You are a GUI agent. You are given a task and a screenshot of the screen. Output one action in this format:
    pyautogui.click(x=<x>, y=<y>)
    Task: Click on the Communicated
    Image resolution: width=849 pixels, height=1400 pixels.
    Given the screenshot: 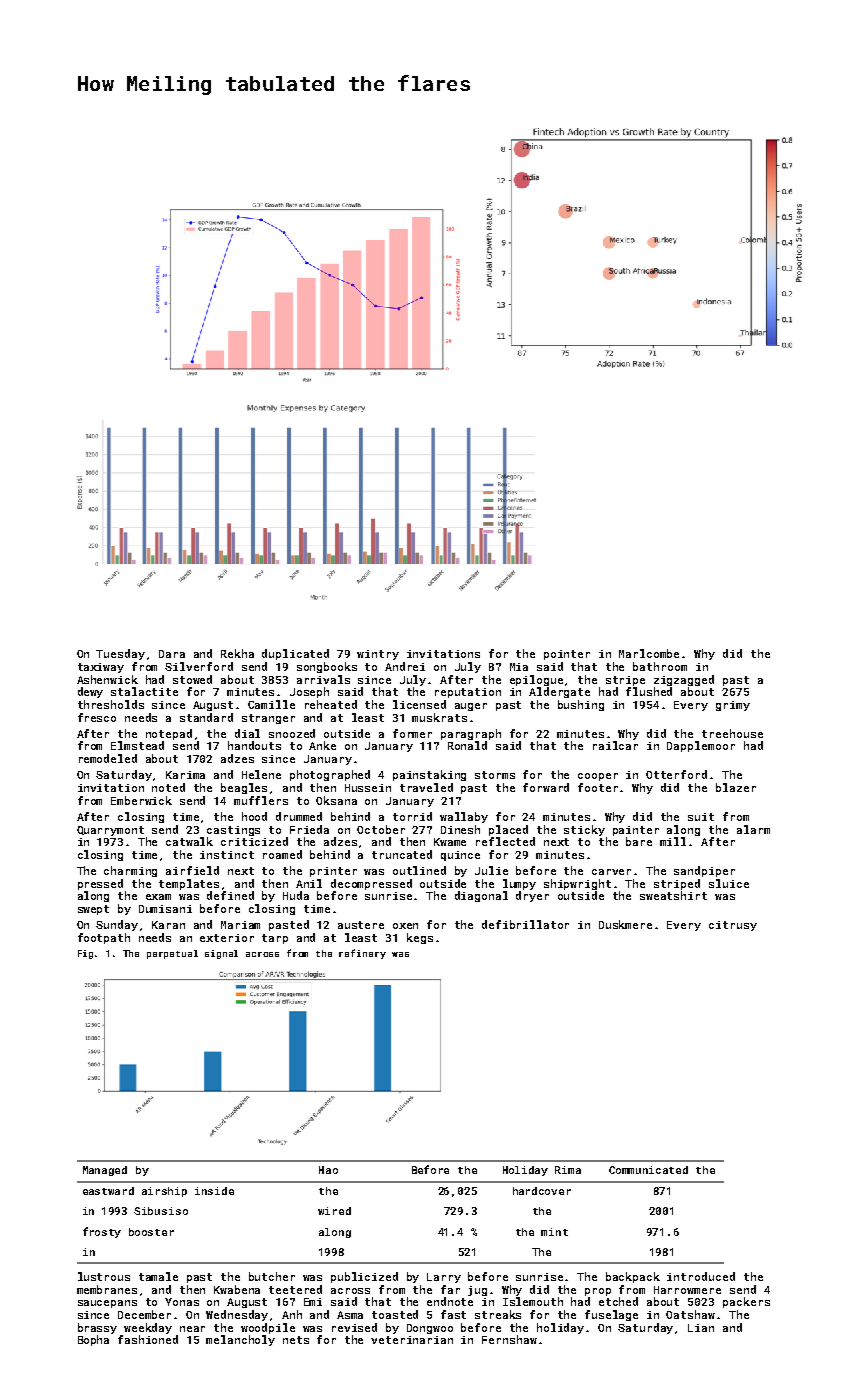 What is the action you would take?
    pyautogui.click(x=648, y=1170)
